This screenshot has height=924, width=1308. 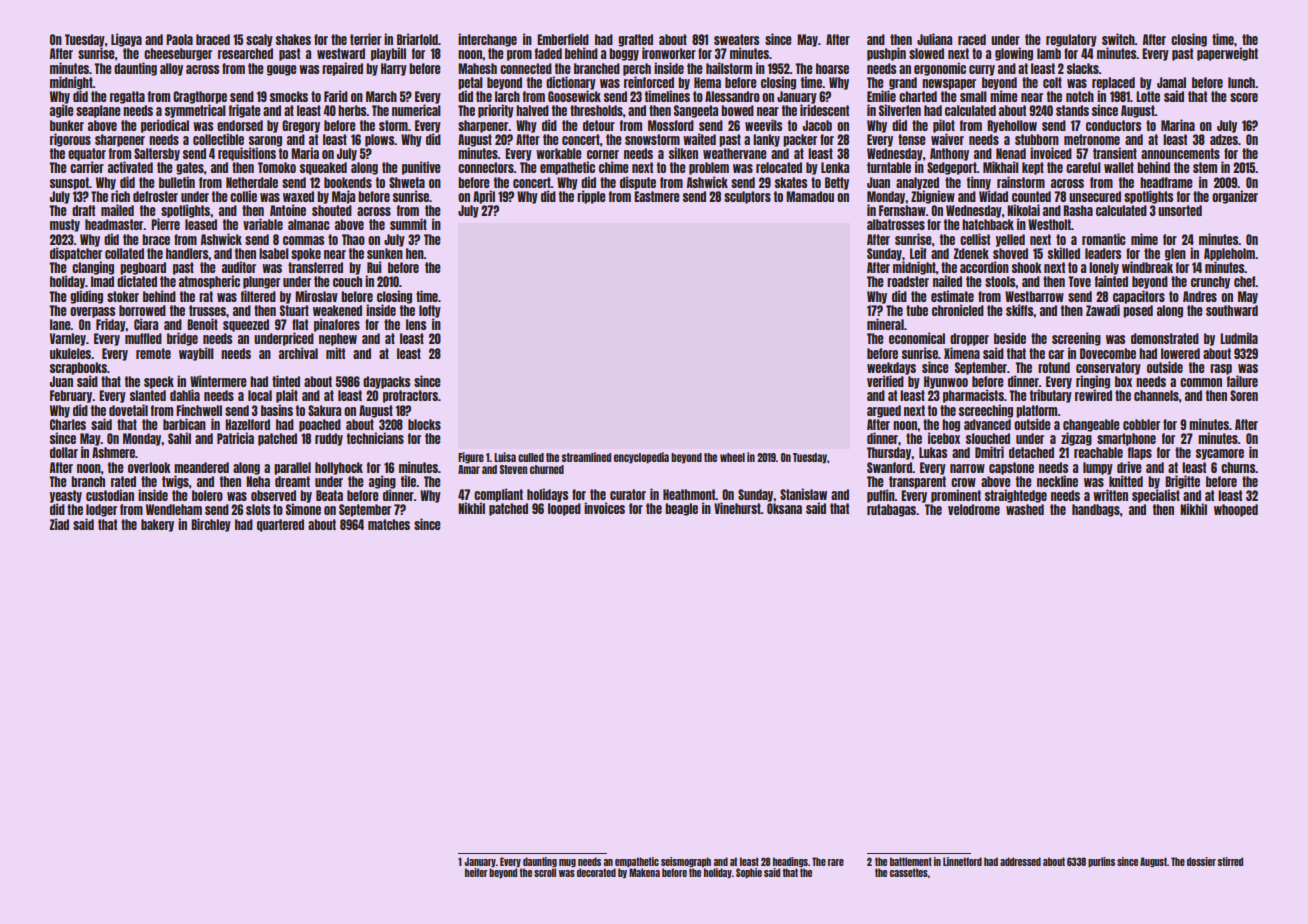 I want to click on smocks, so click(x=289, y=96).
